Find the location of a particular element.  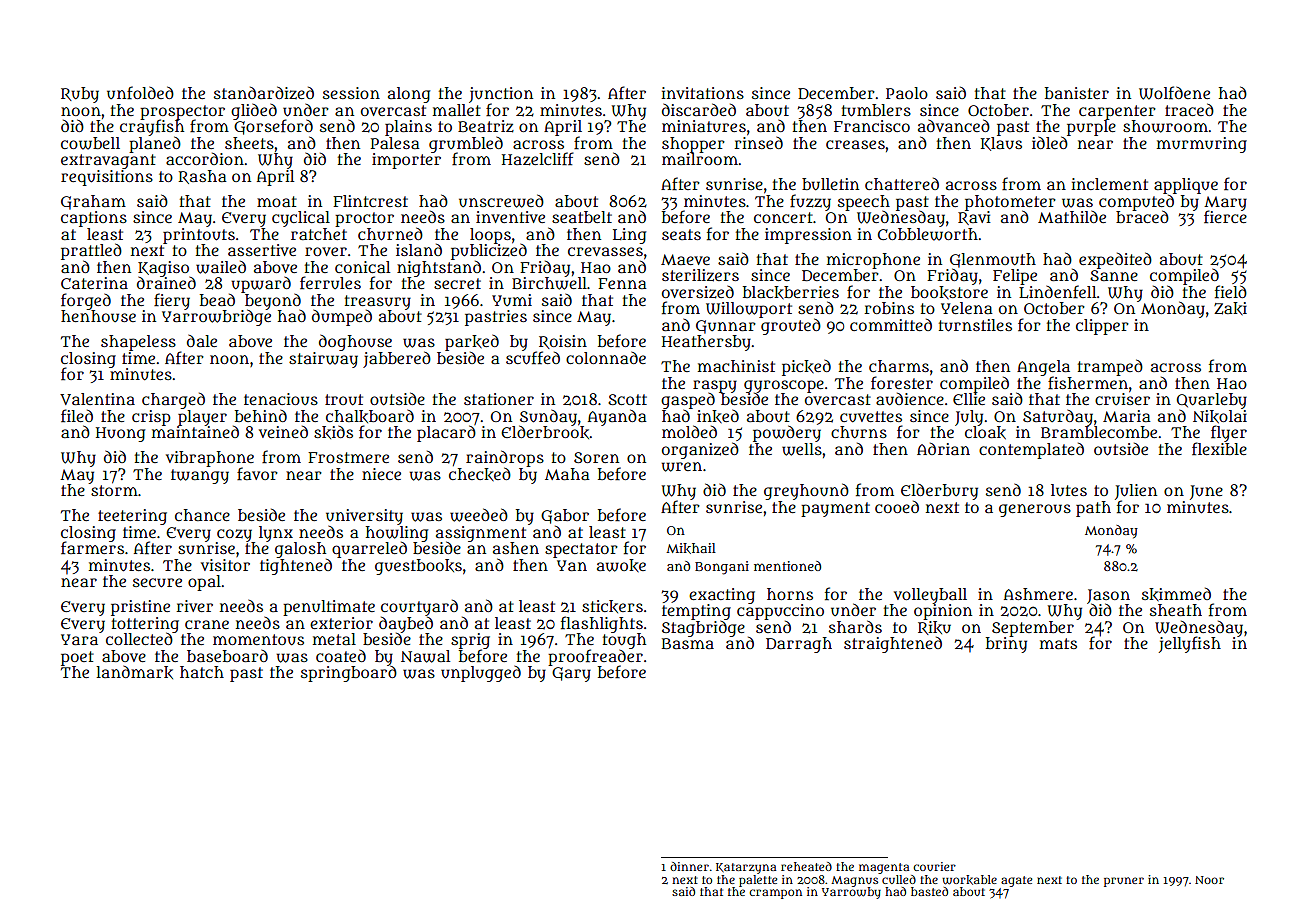

raindrops is located at coordinates (505, 458).
